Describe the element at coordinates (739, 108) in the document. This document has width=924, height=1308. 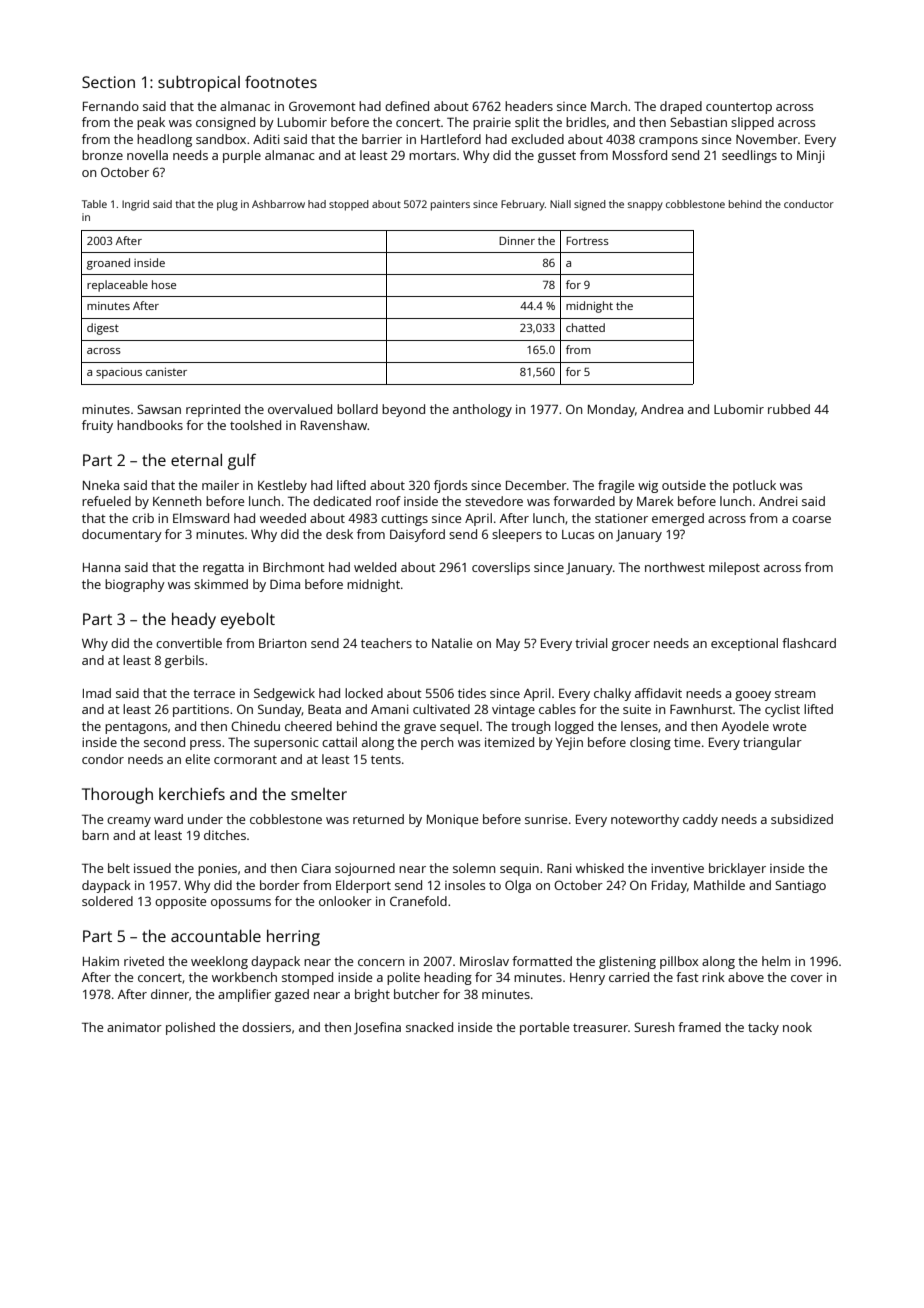
I see `countertop` at that location.
